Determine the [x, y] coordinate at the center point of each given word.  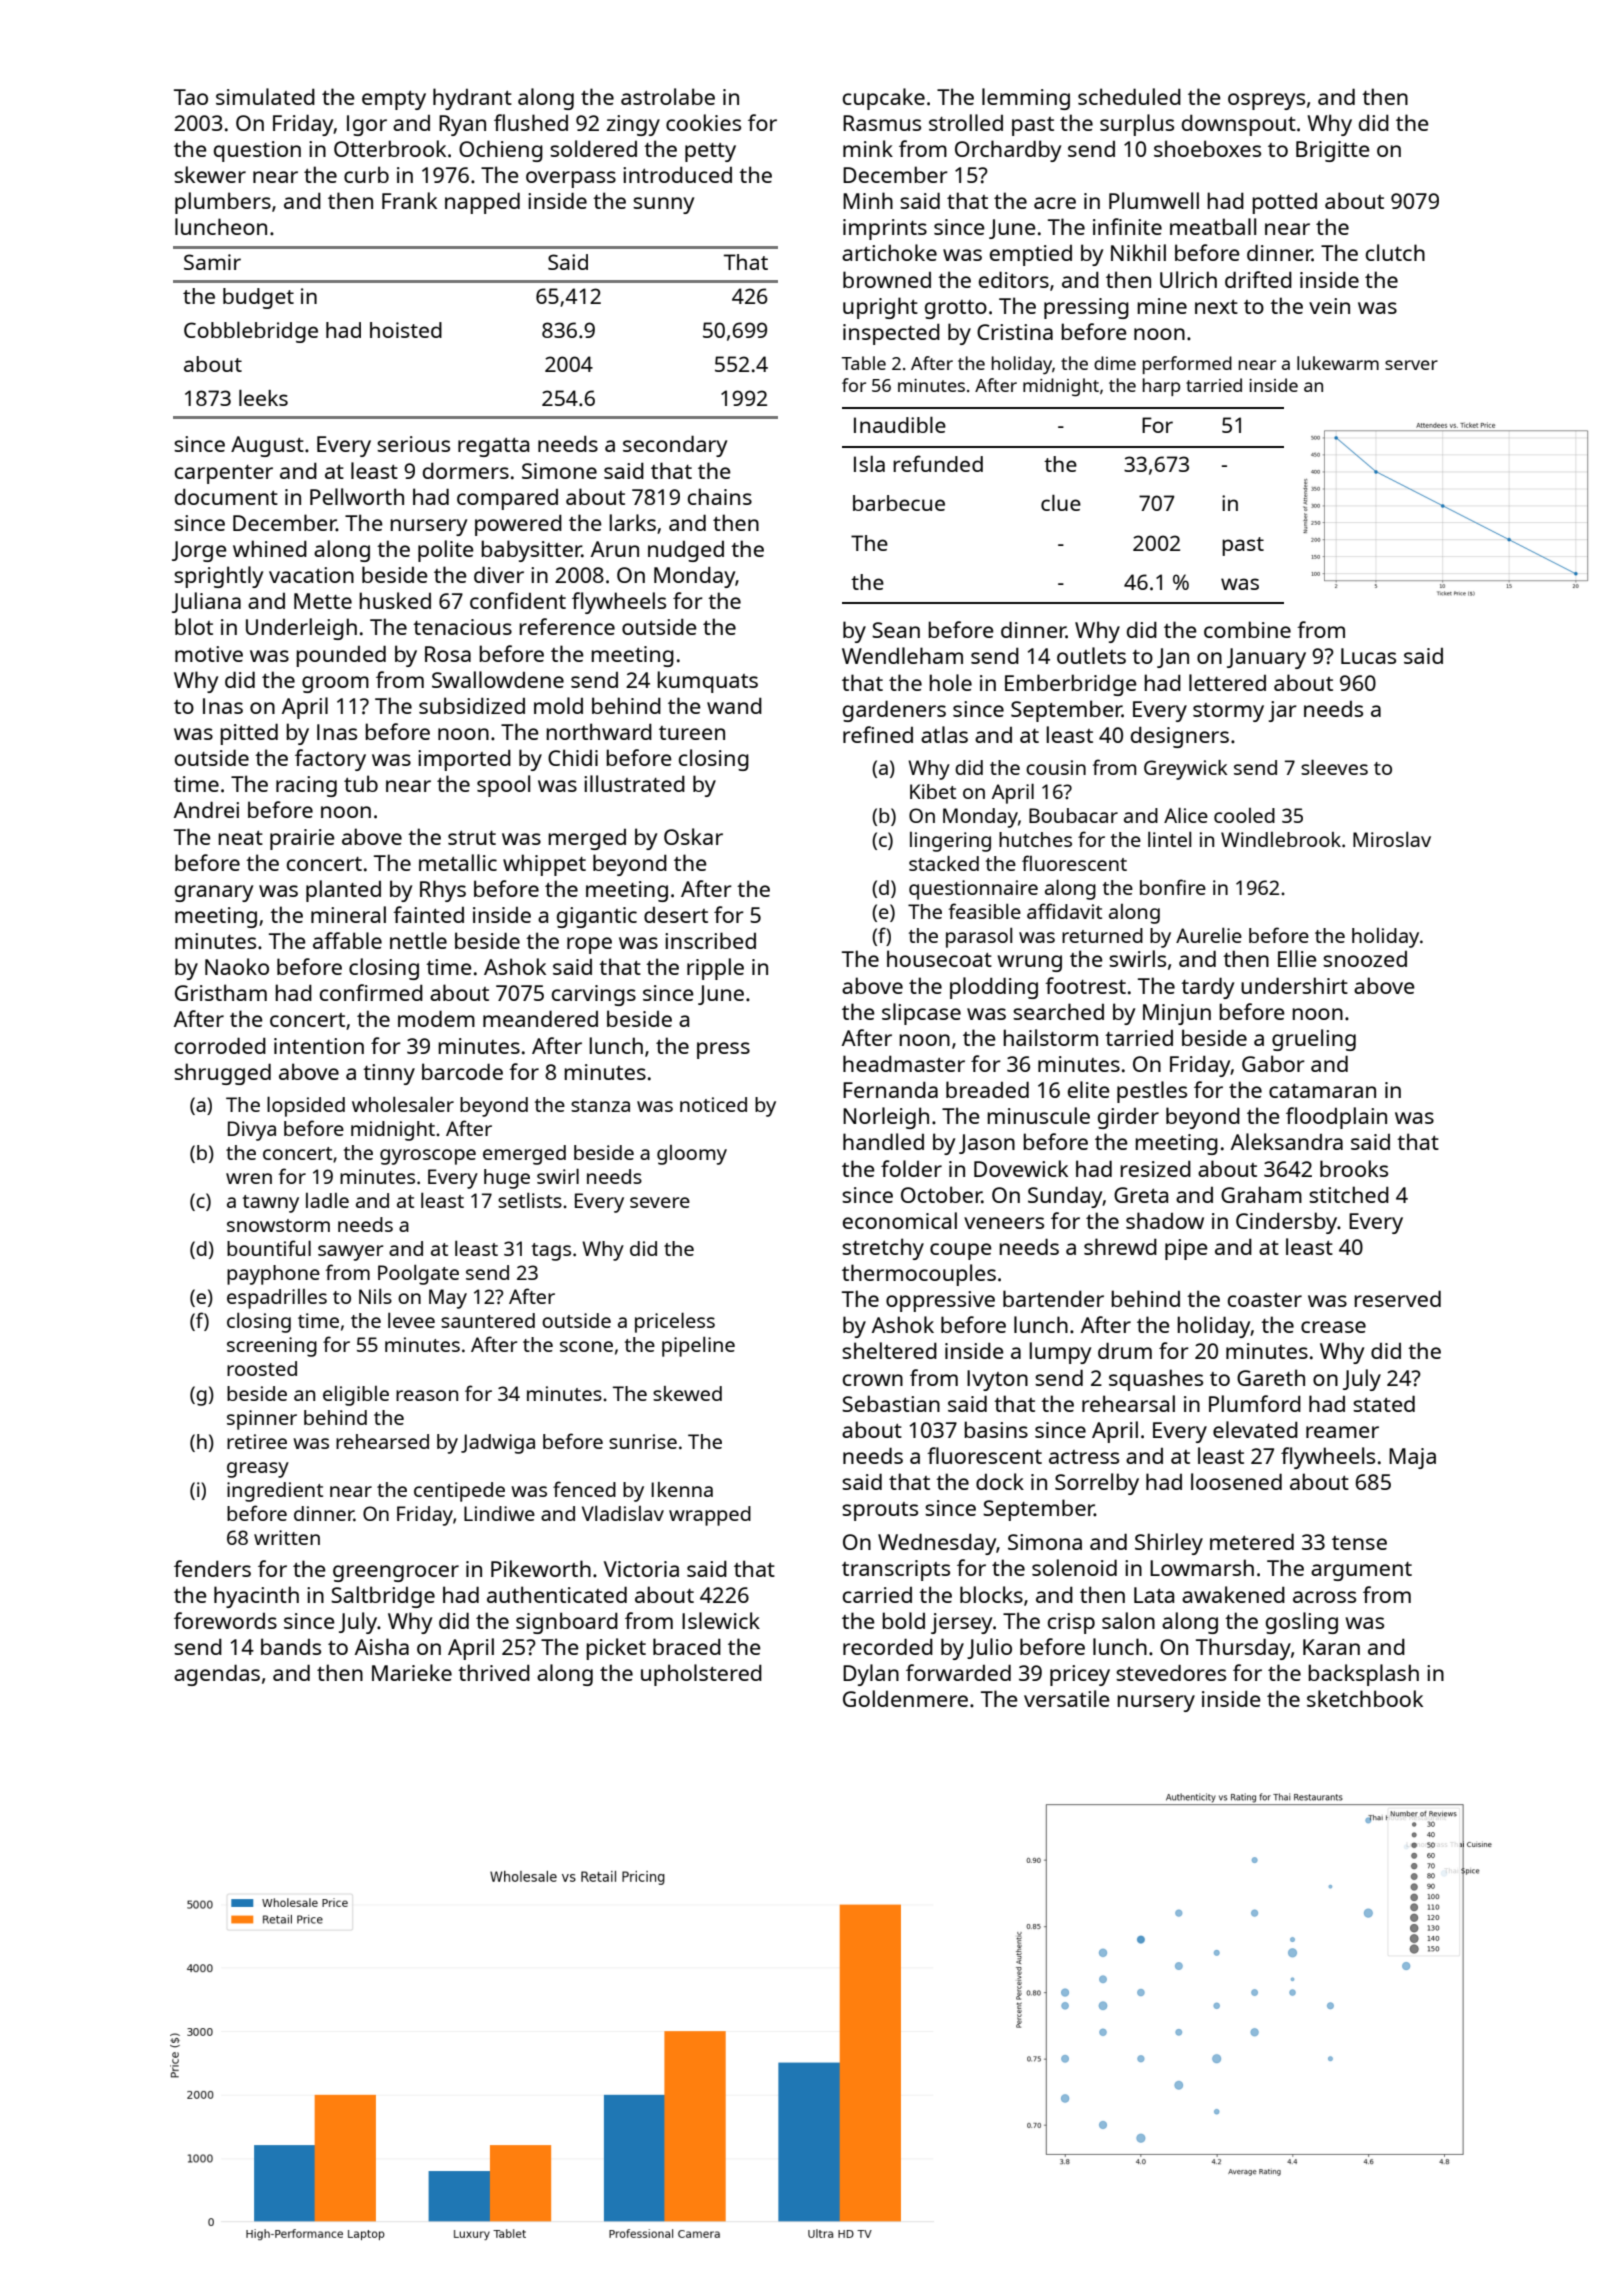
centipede [459, 1492]
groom [335, 684]
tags [551, 1252]
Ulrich [1188, 279]
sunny [663, 205]
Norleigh [886, 1118]
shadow [1165, 1220]
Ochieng [501, 151]
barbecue [899, 503]
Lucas [1368, 656]
